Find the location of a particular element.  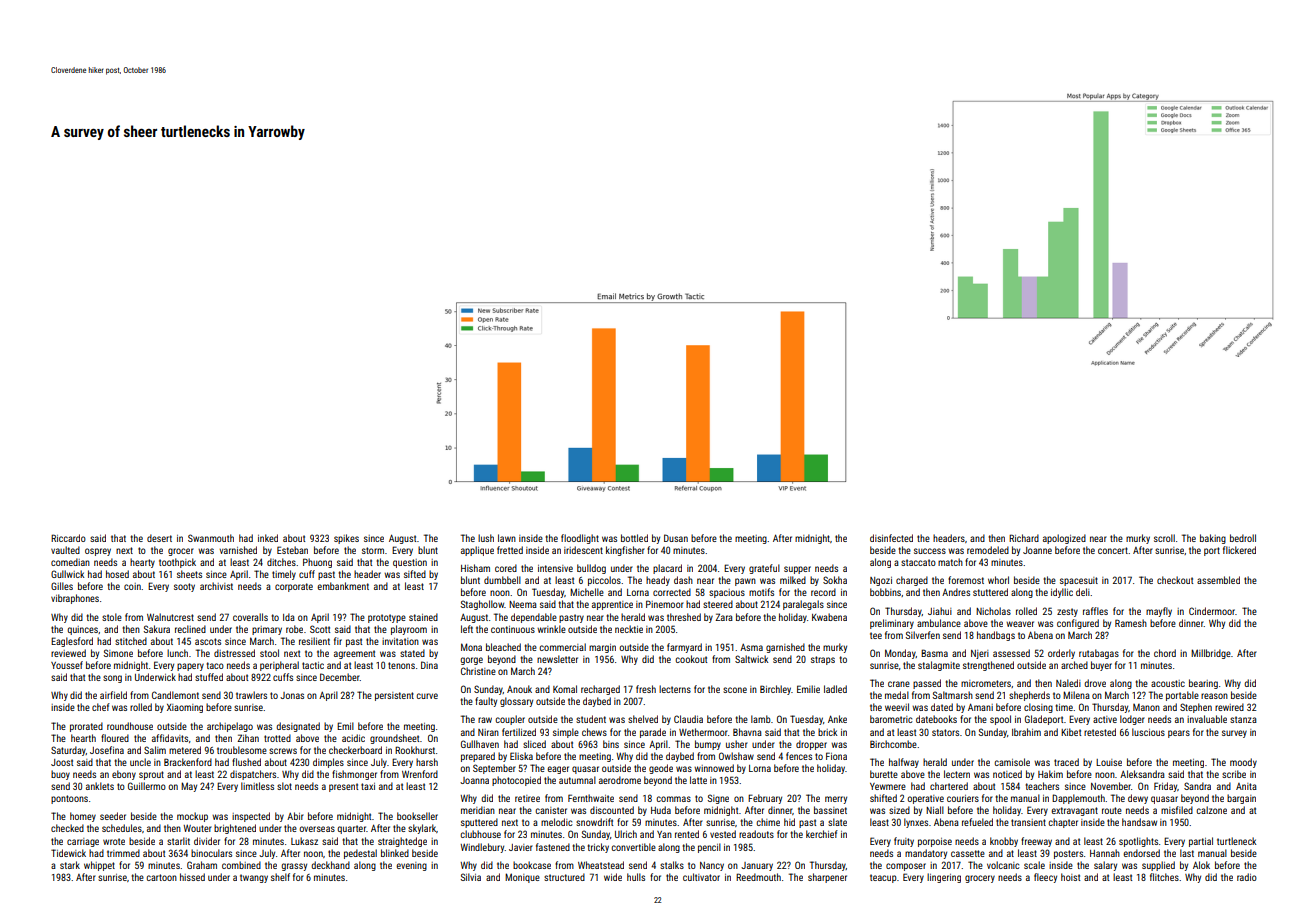

Ulrich is located at coordinates (626, 834).
